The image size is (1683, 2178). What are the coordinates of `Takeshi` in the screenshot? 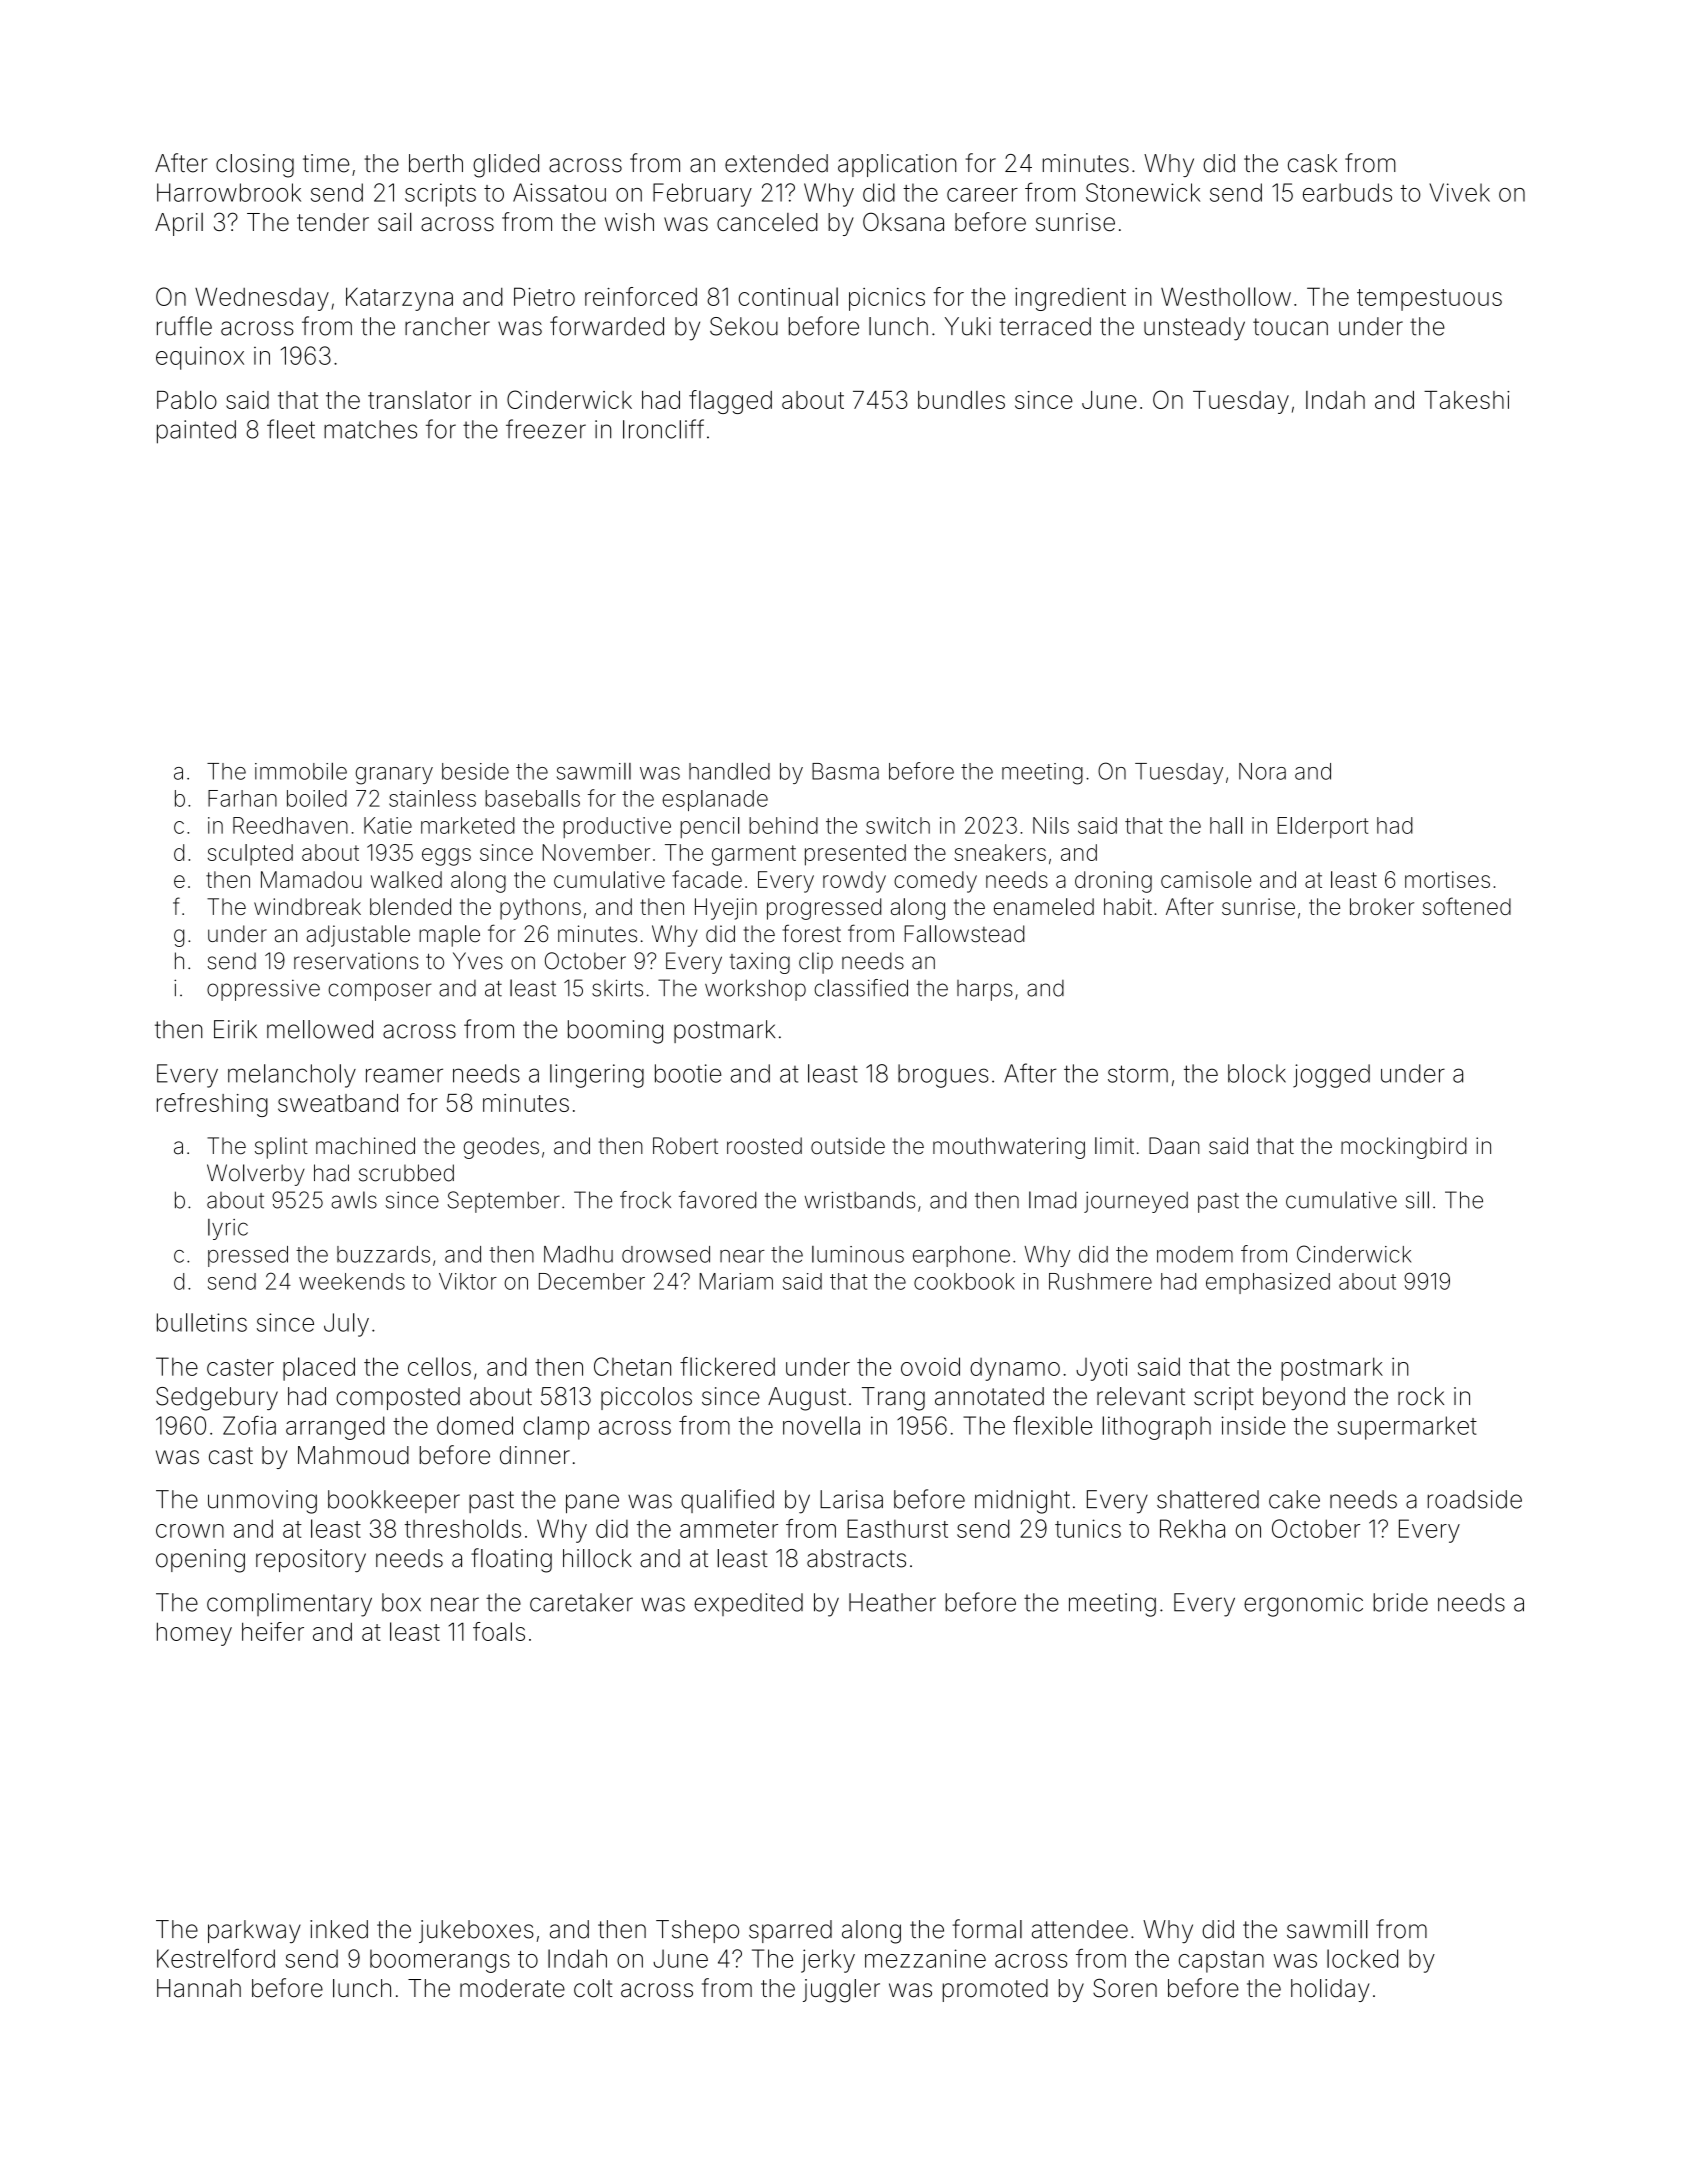 It's located at (1467, 400).
